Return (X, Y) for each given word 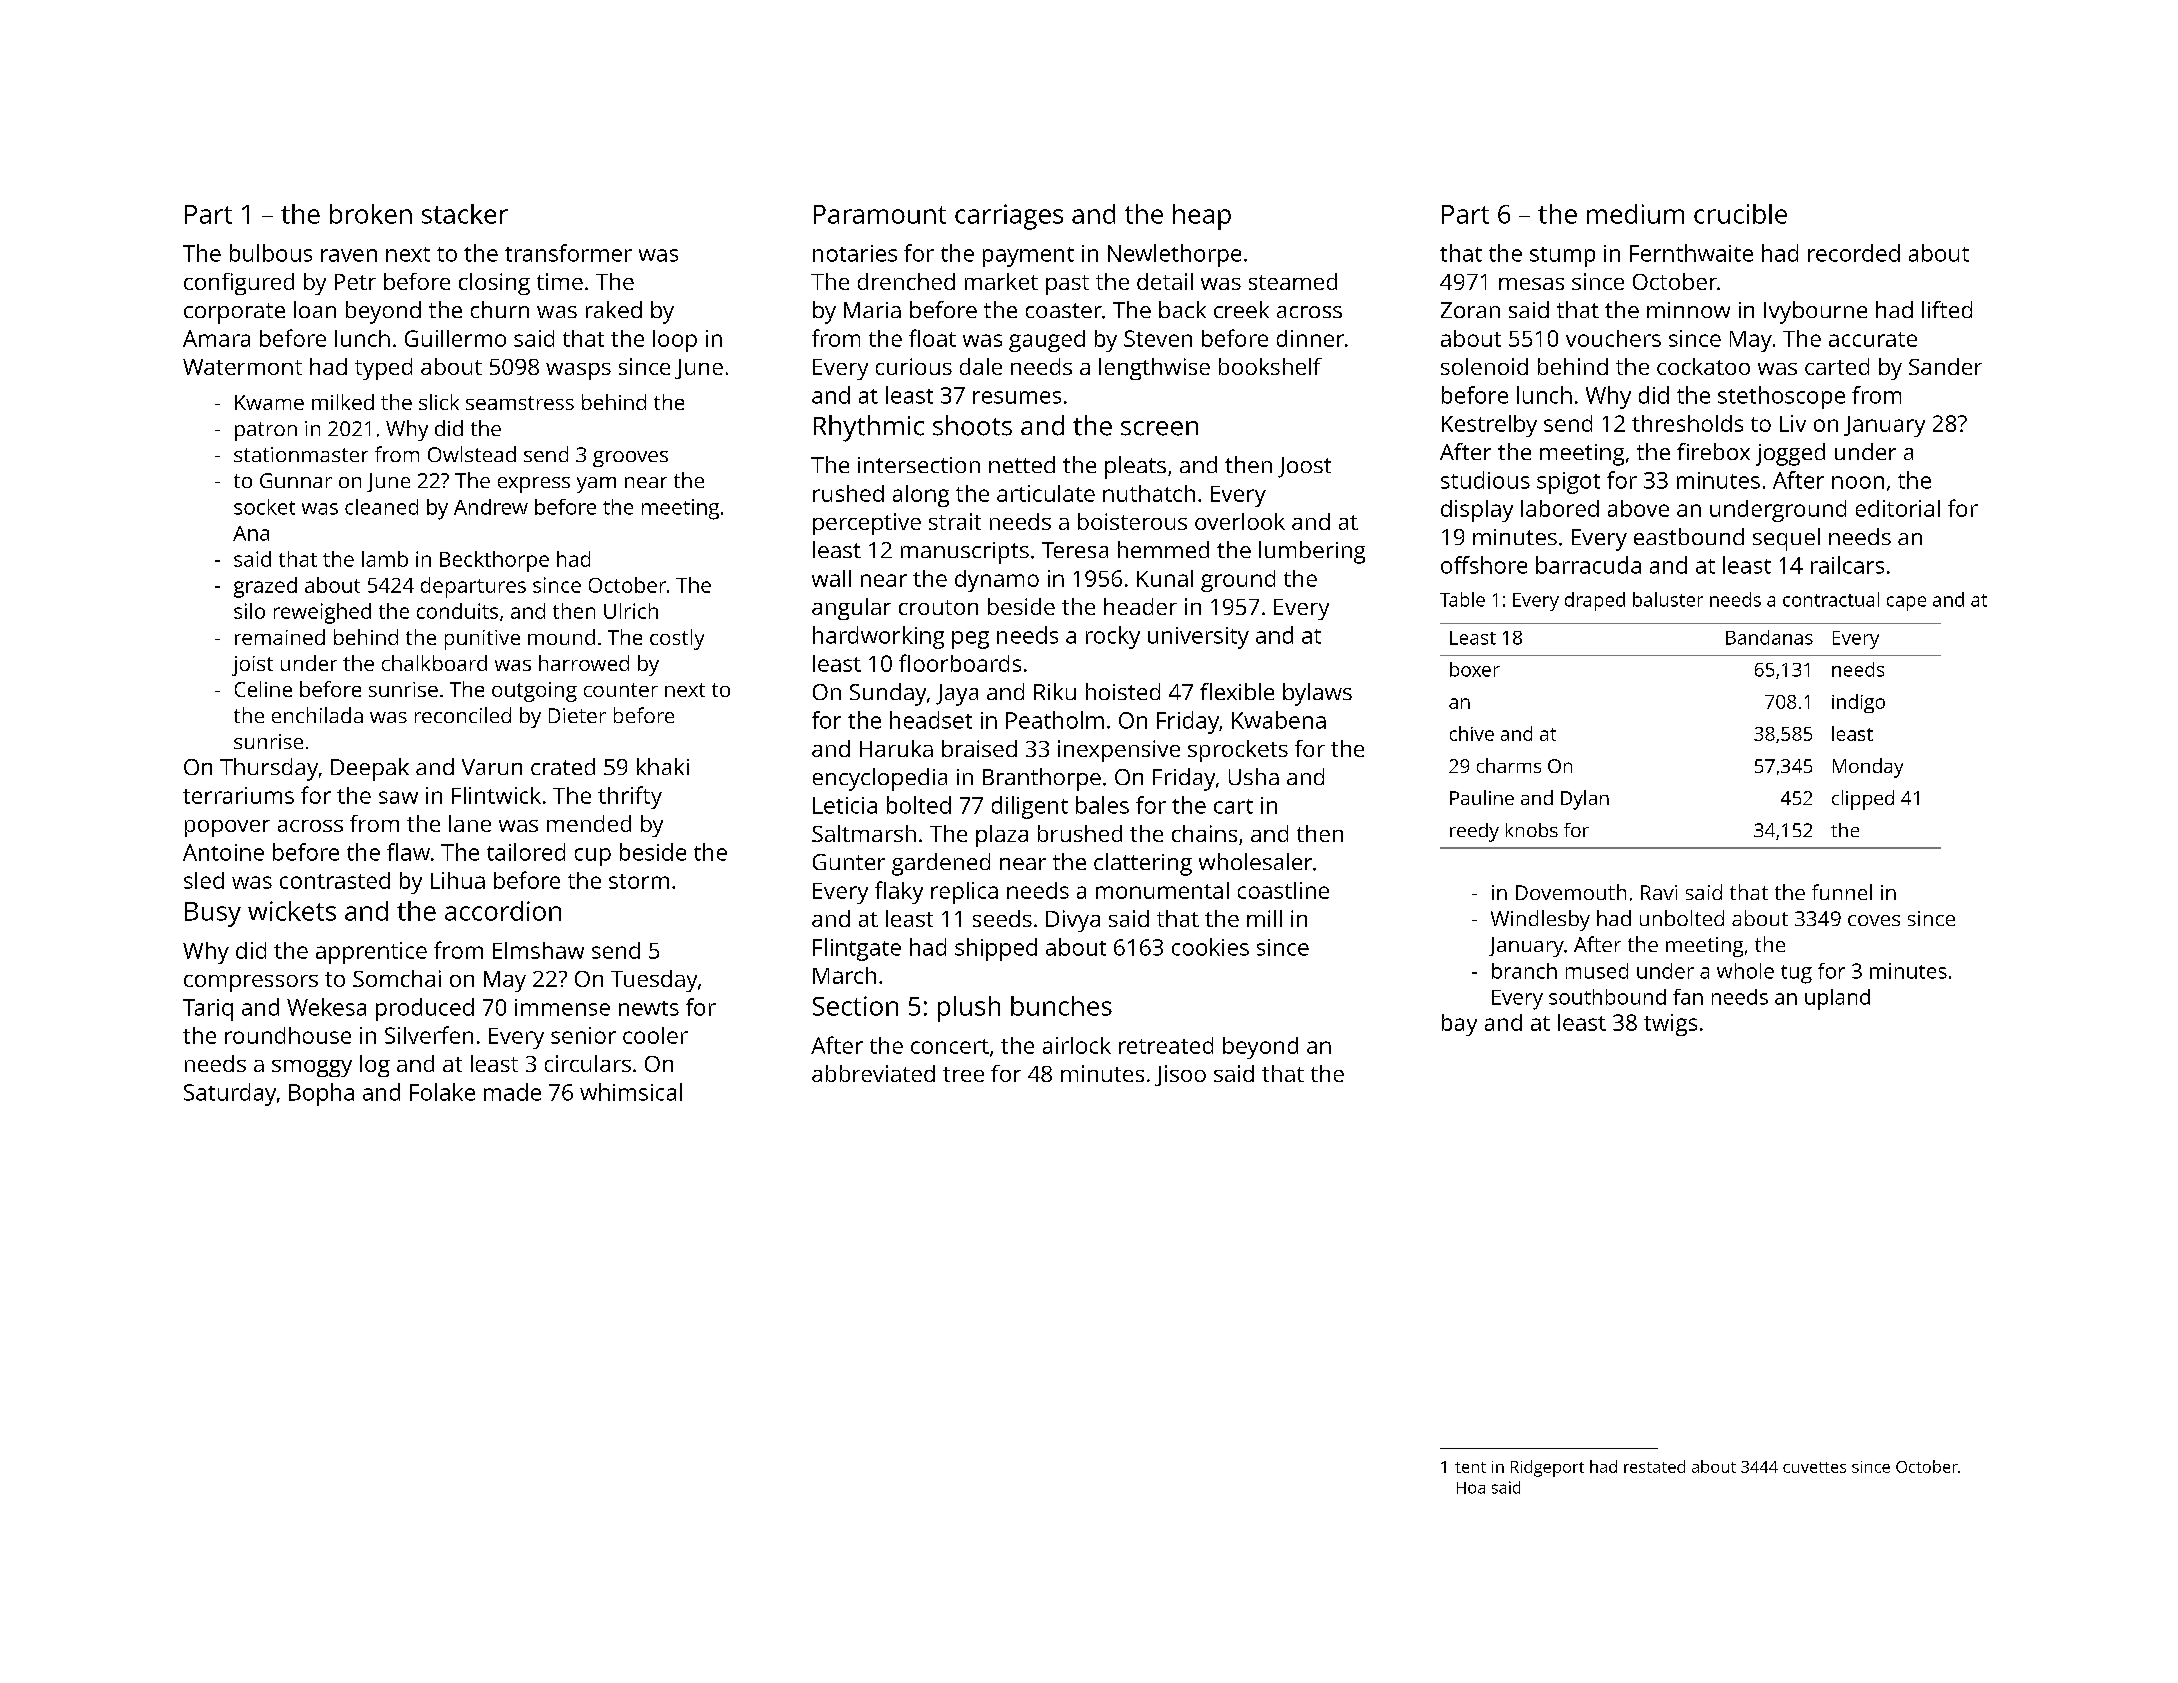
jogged (1790, 454)
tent (1470, 1467)
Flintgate (857, 949)
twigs (1670, 1025)
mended (589, 823)
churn (500, 309)
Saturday (230, 1094)
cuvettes (1814, 1467)
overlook (1240, 521)
